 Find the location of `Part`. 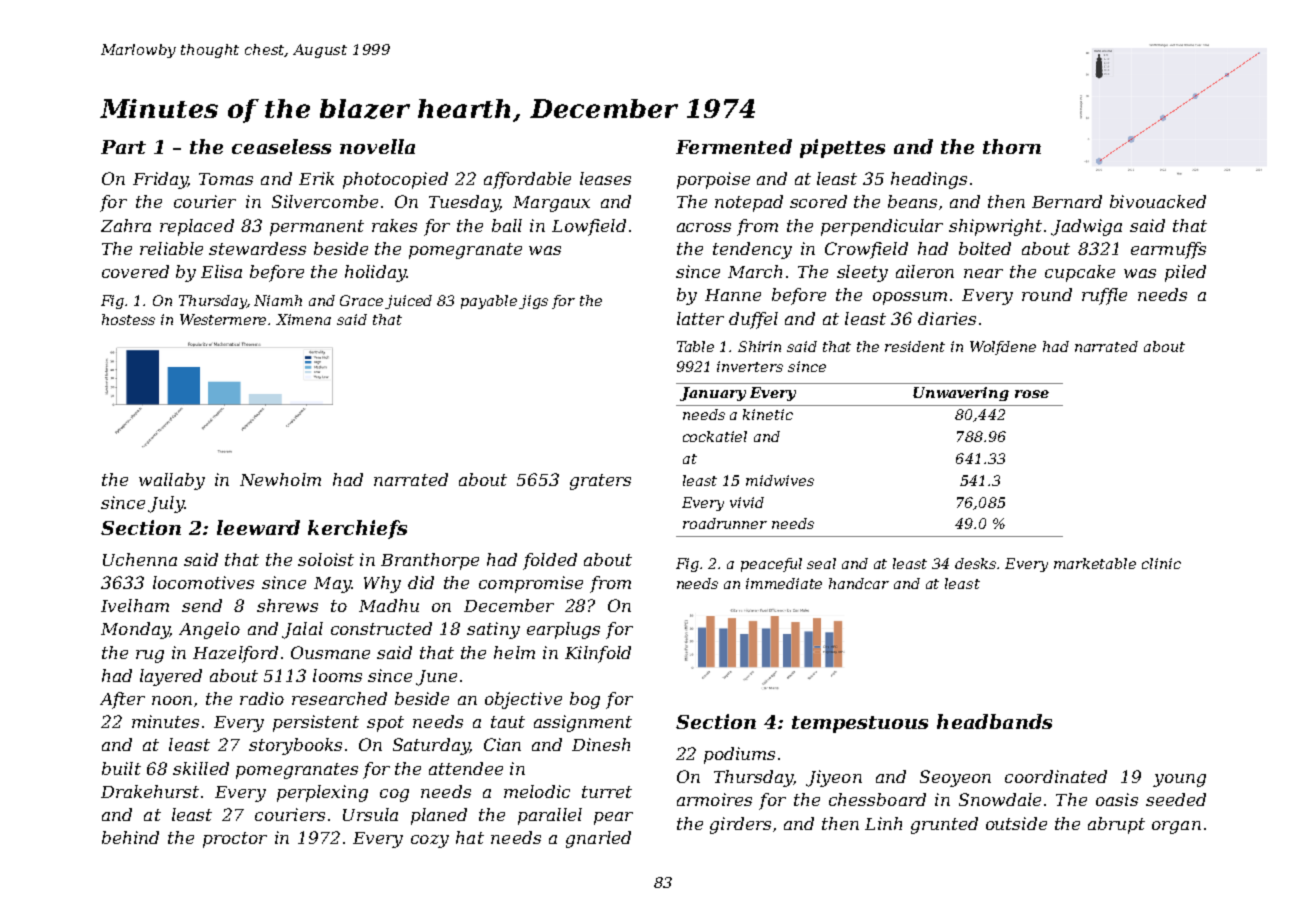

Part is located at coordinates (123, 147).
